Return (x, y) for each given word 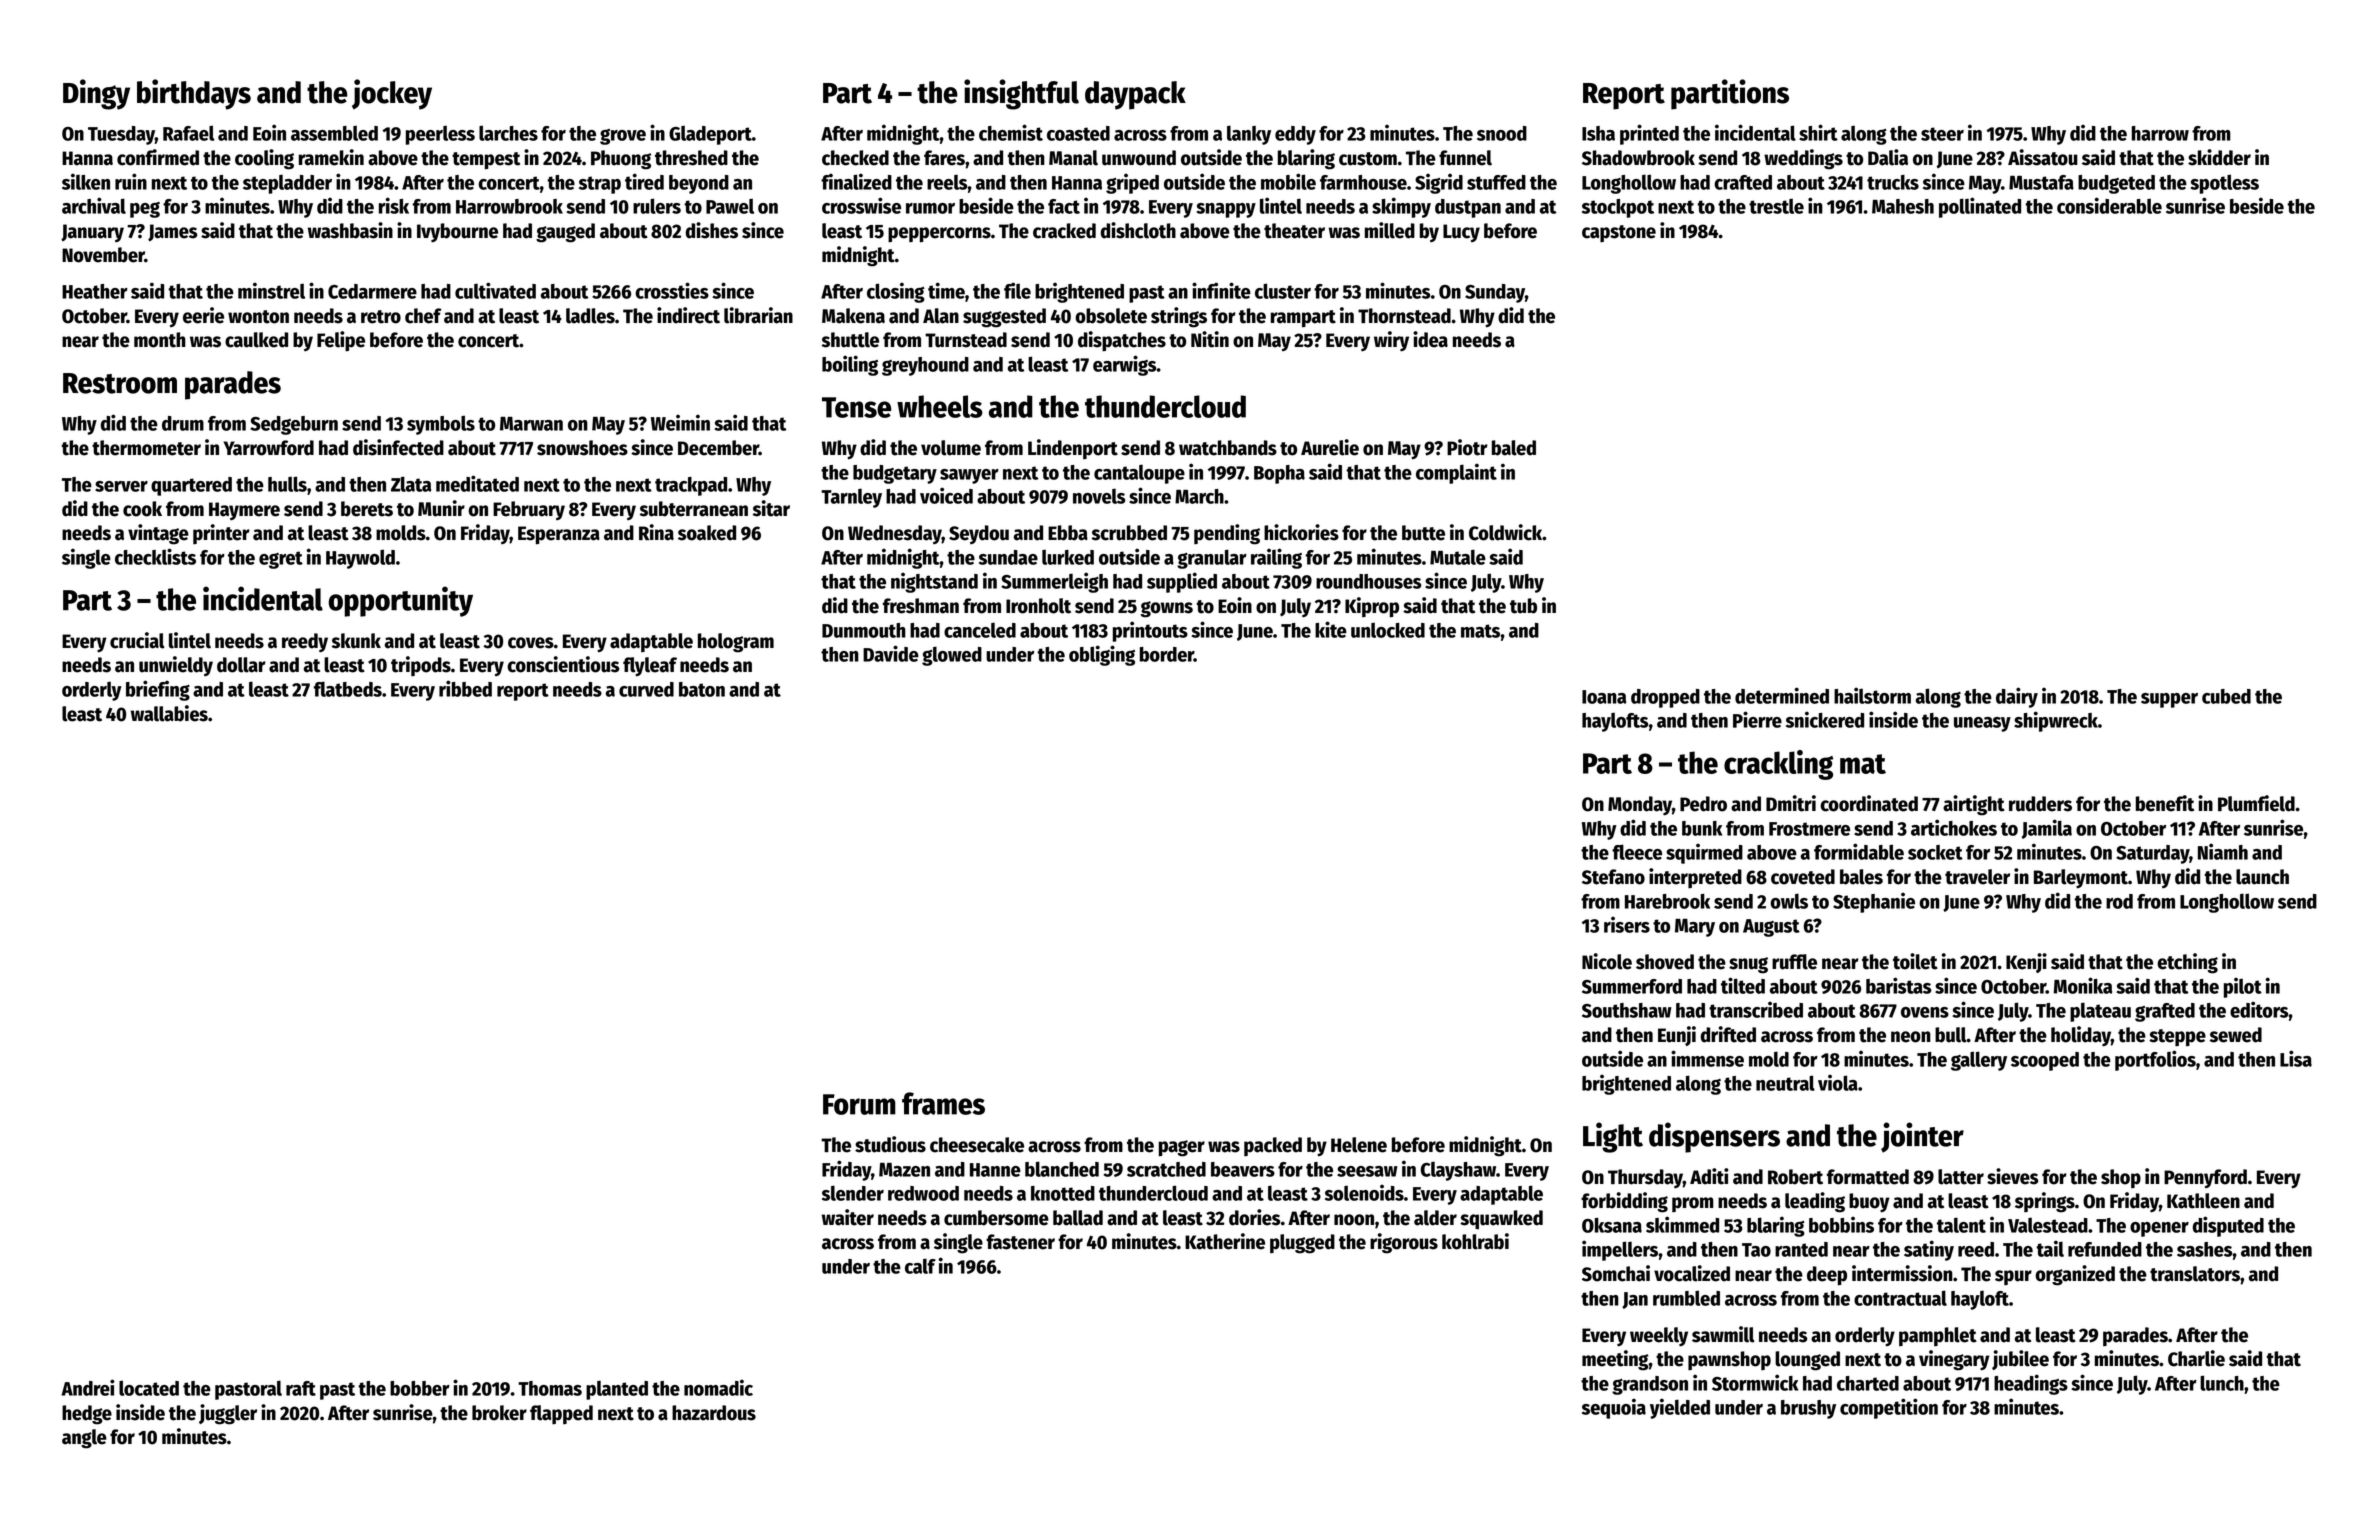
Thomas (550, 1388)
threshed (691, 158)
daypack (1135, 95)
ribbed (465, 688)
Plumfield (2256, 803)
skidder (2219, 157)
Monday (1640, 806)
